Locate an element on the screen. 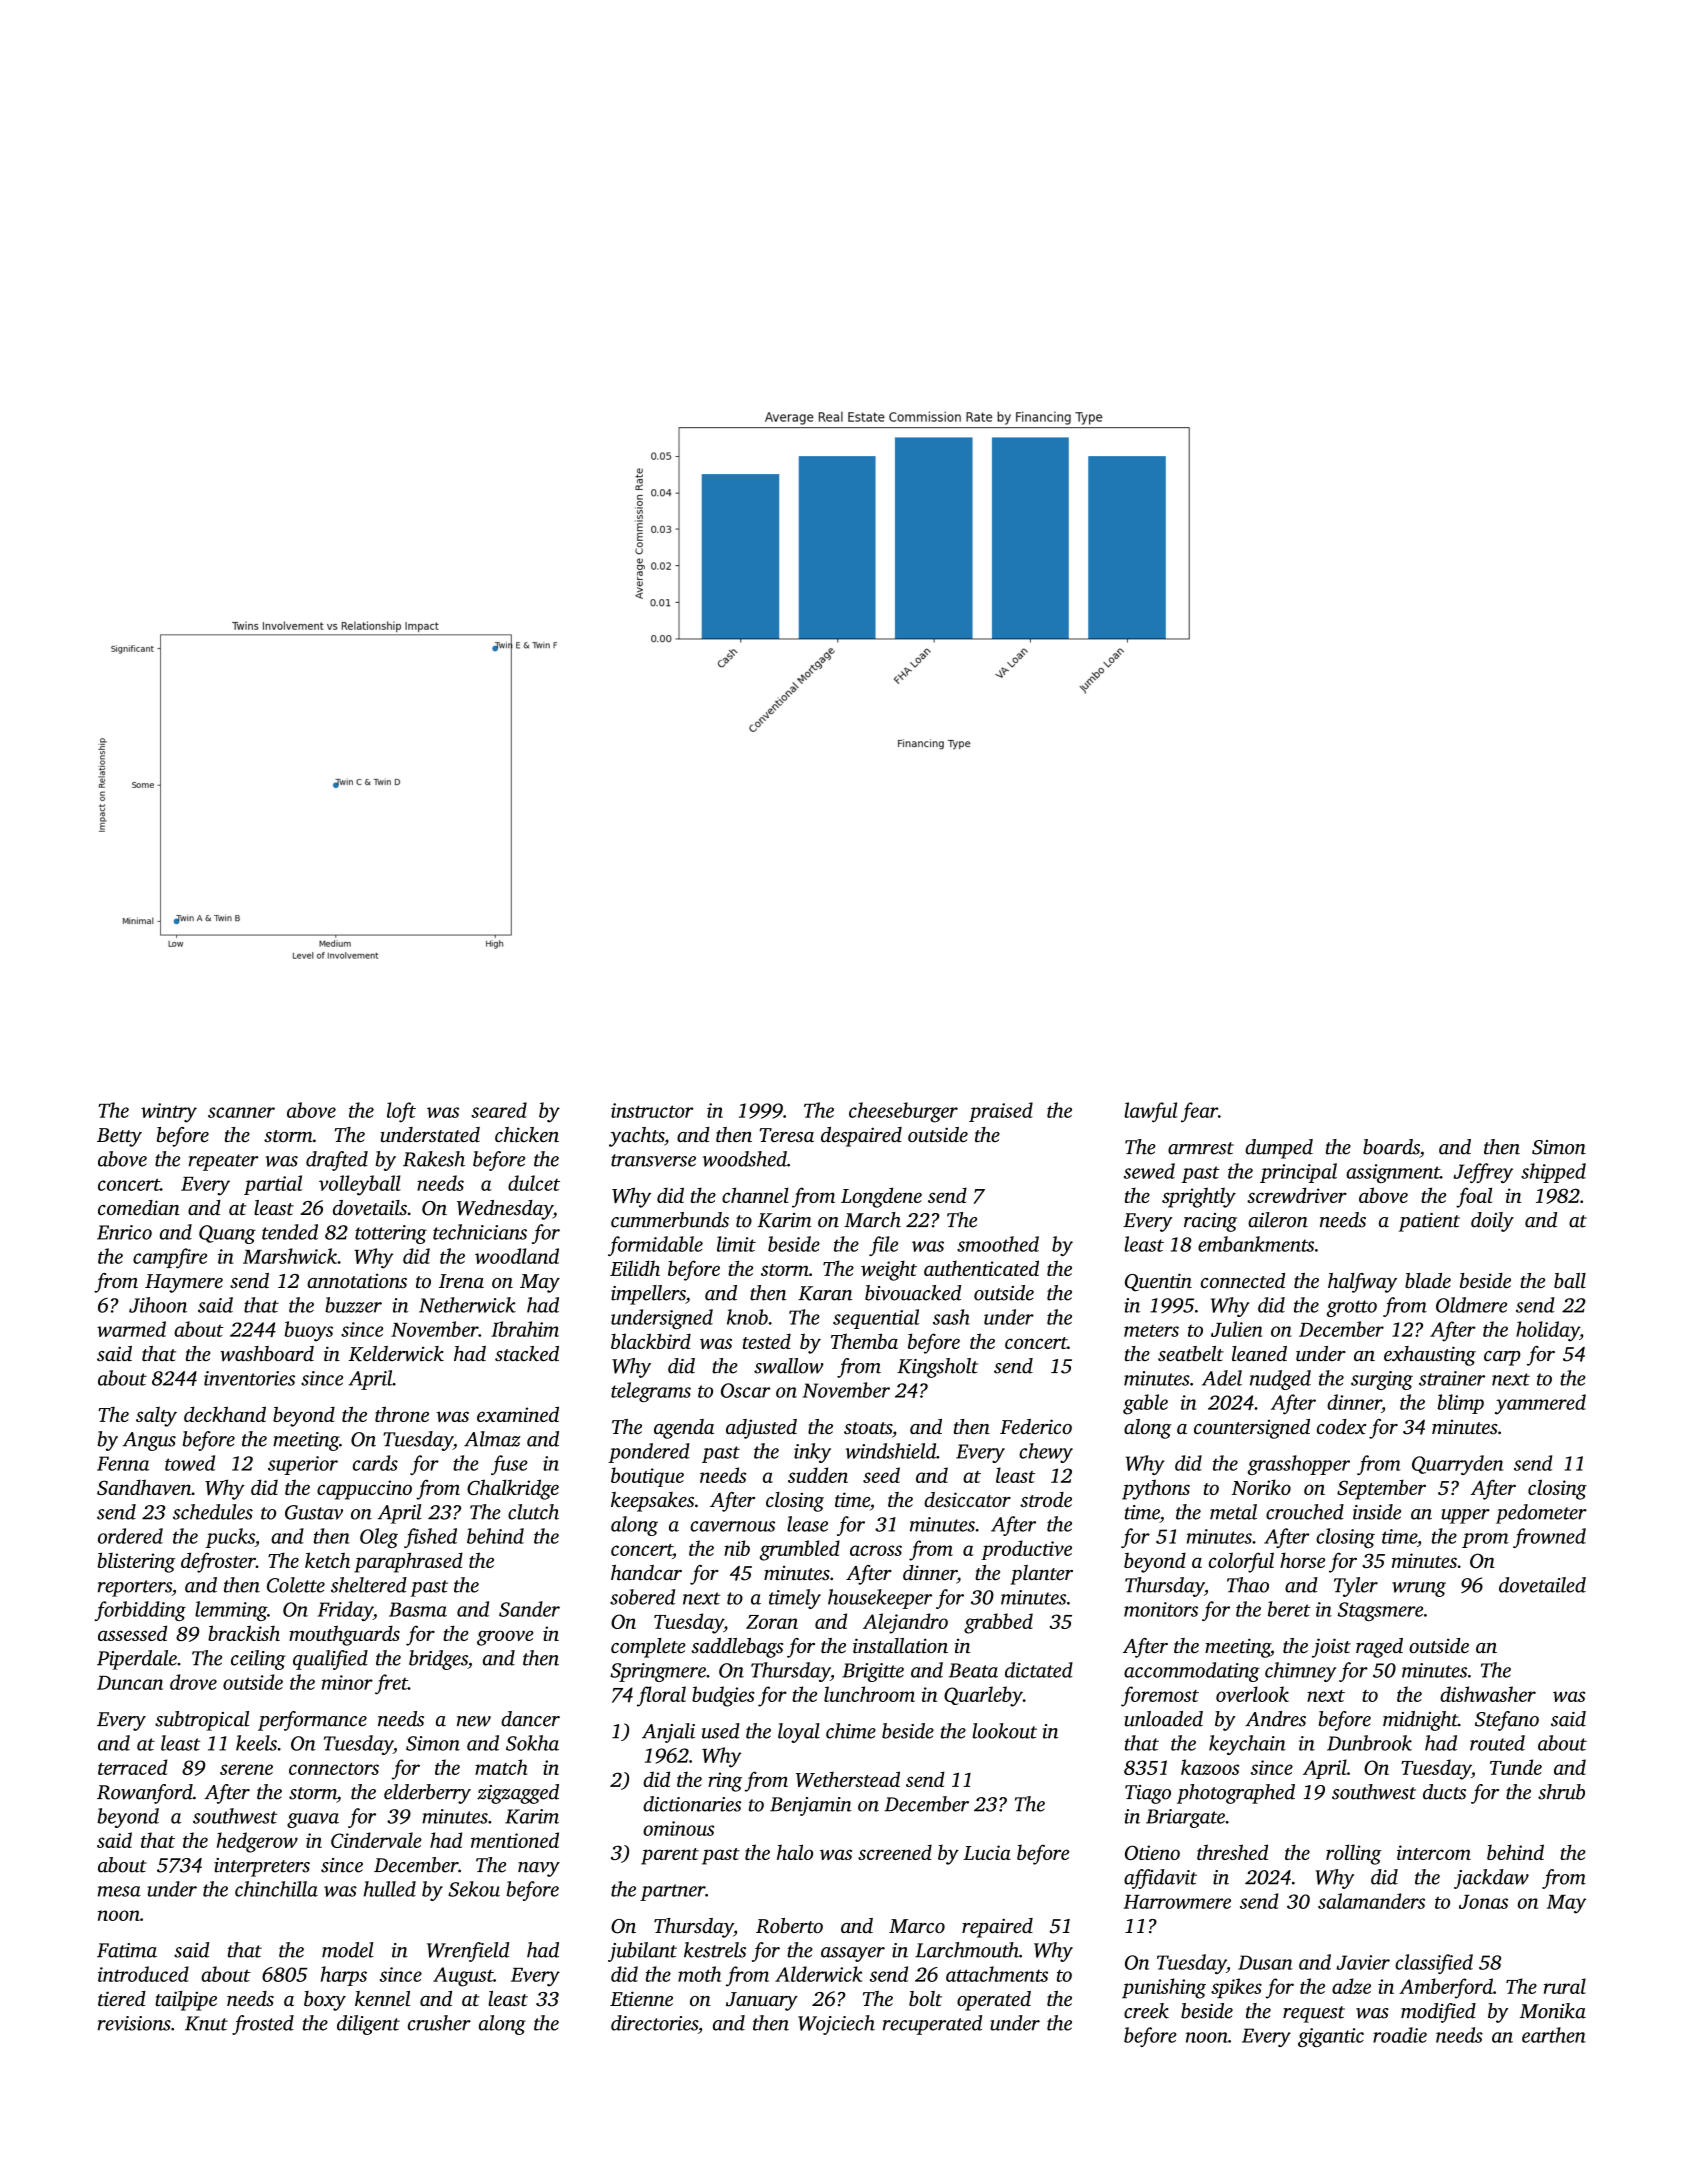 This screenshot has height=2178, width=1683. towed is located at coordinates (190, 1463).
